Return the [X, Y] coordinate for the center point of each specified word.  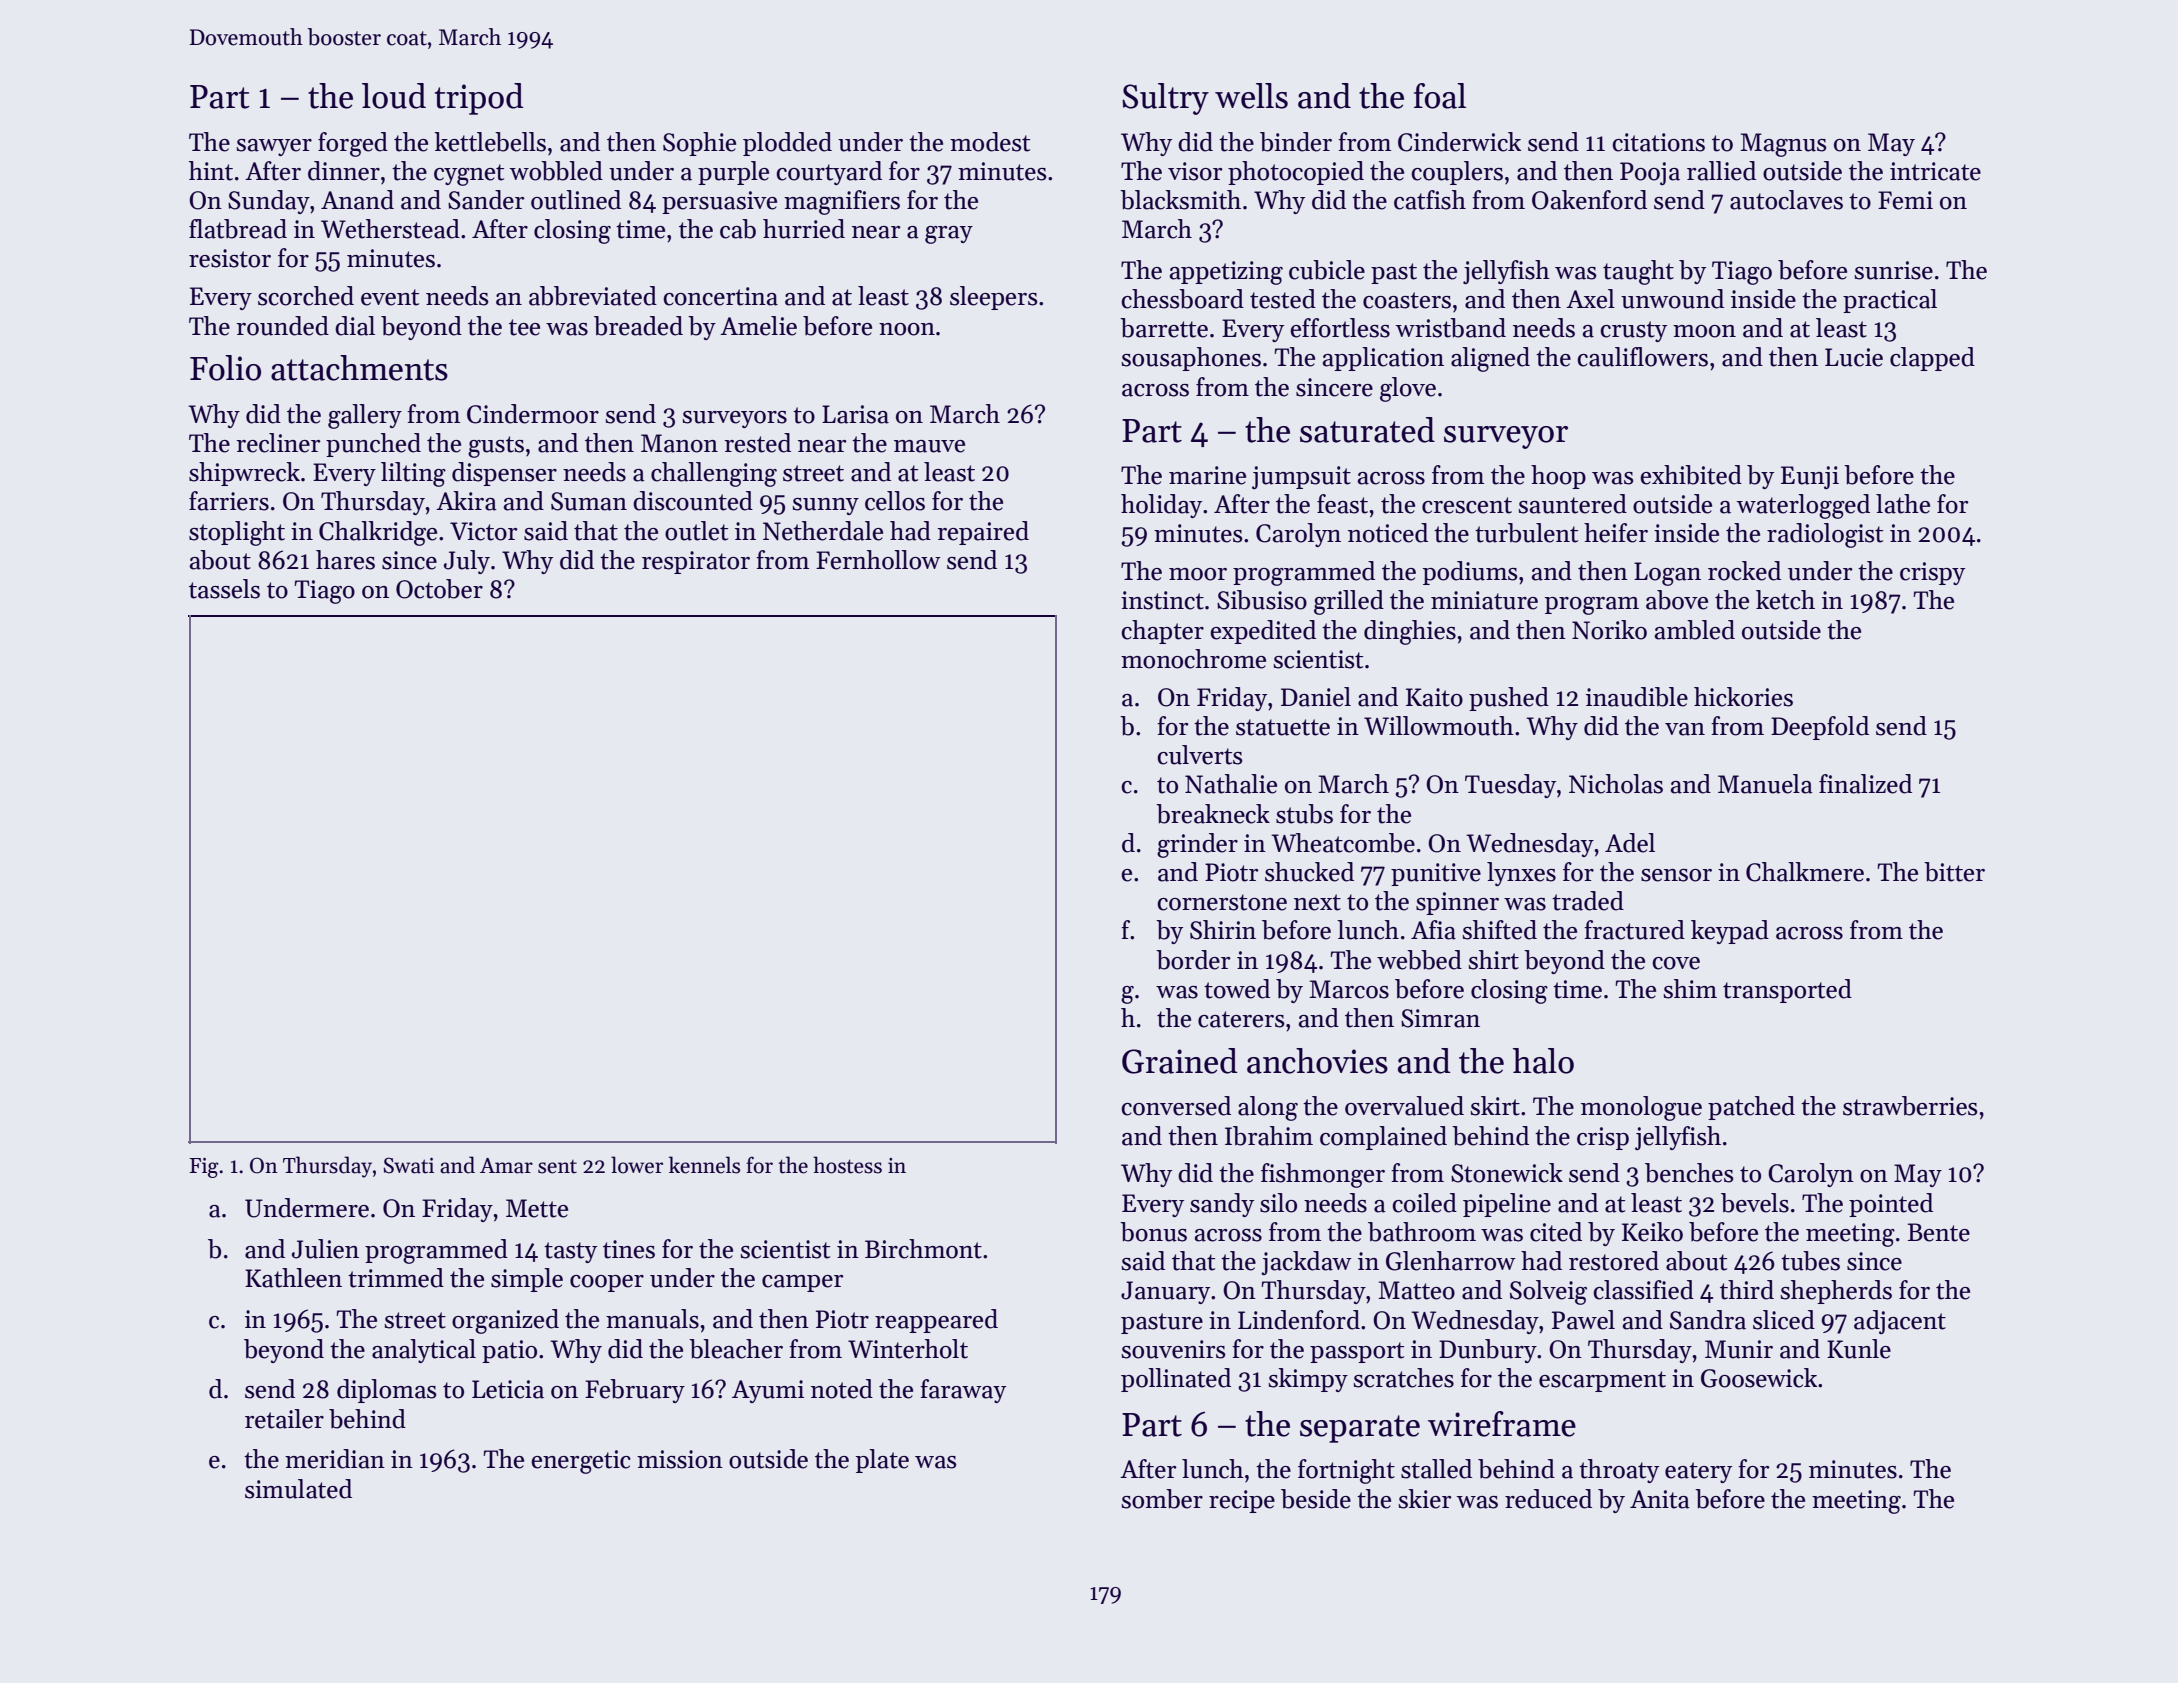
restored [1614, 1261]
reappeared [936, 1321]
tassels [224, 589]
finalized [1865, 784]
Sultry [1165, 99]
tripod [479, 99]
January [1165, 1292]
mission [680, 1459]
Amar [506, 1166]
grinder [1197, 845]
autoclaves [1786, 200]
